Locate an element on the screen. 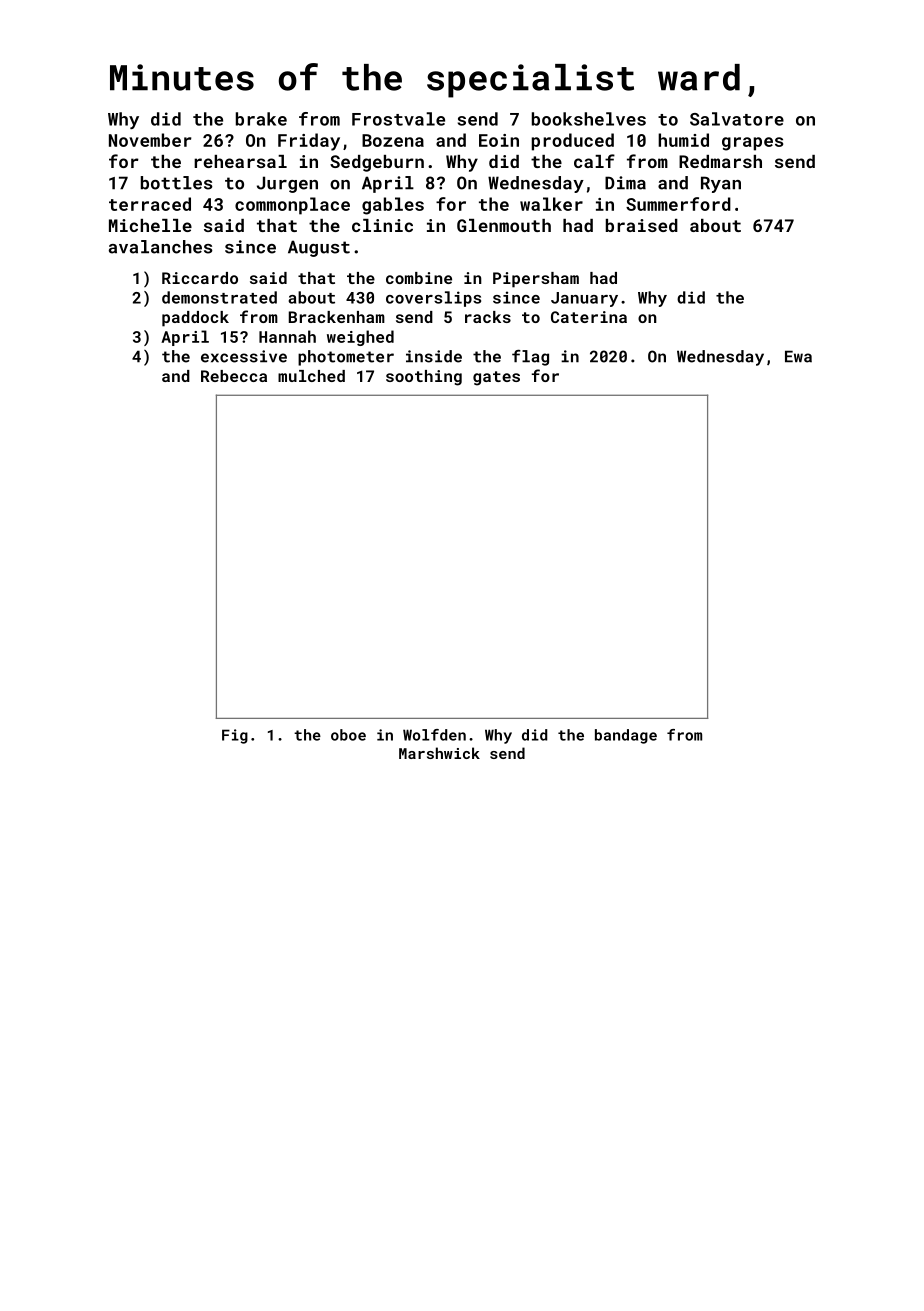  soothing is located at coordinates (424, 378).
